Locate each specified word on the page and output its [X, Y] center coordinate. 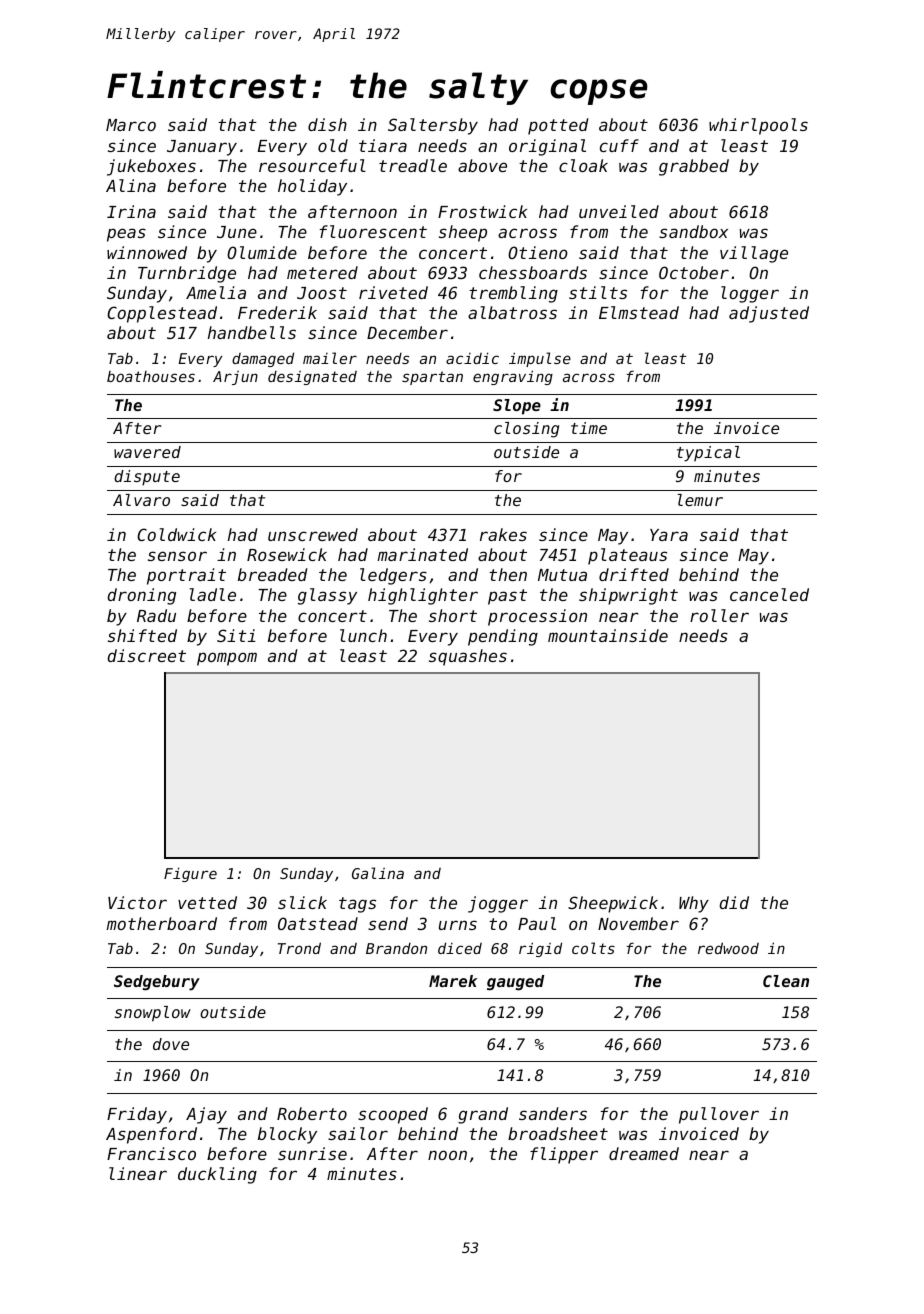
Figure [190, 874]
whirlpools [758, 126]
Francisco [151, 1153]
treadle [413, 165]
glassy [327, 596]
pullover [719, 1115]
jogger [498, 904]
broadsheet [558, 1133]
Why [694, 904]
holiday [312, 187]
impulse [540, 359]
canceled [769, 594]
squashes [468, 657]
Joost [322, 293]
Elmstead [639, 312]
